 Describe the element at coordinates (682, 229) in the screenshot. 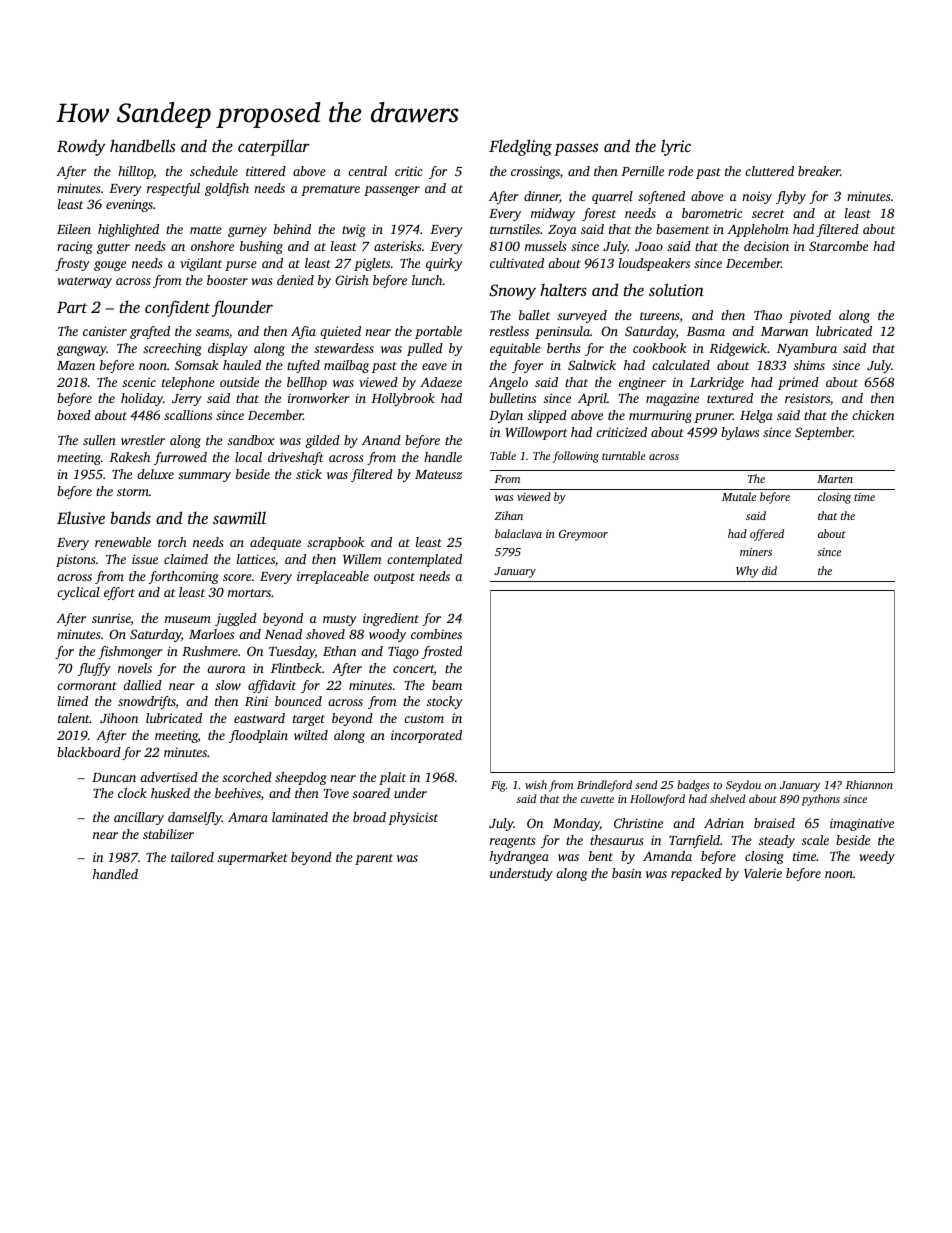

I see `basement` at that location.
